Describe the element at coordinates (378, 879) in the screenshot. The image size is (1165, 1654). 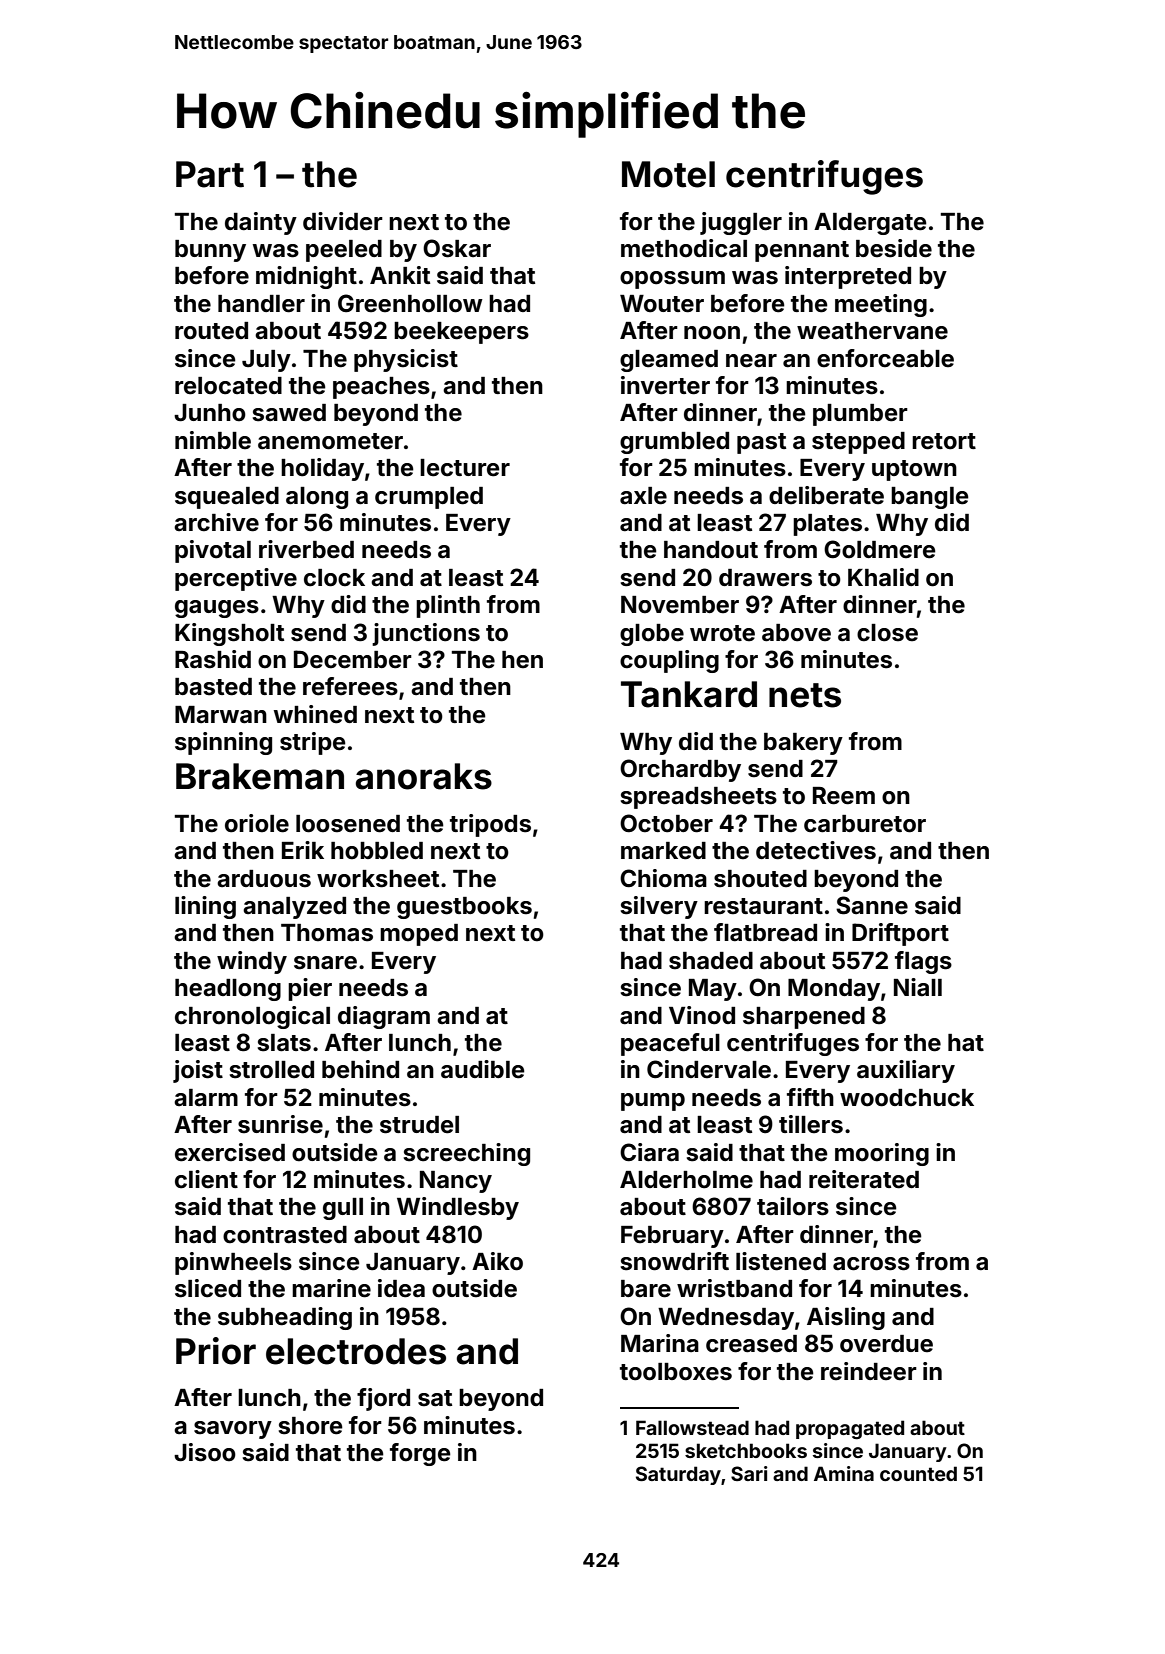
I see `worksheet` at that location.
